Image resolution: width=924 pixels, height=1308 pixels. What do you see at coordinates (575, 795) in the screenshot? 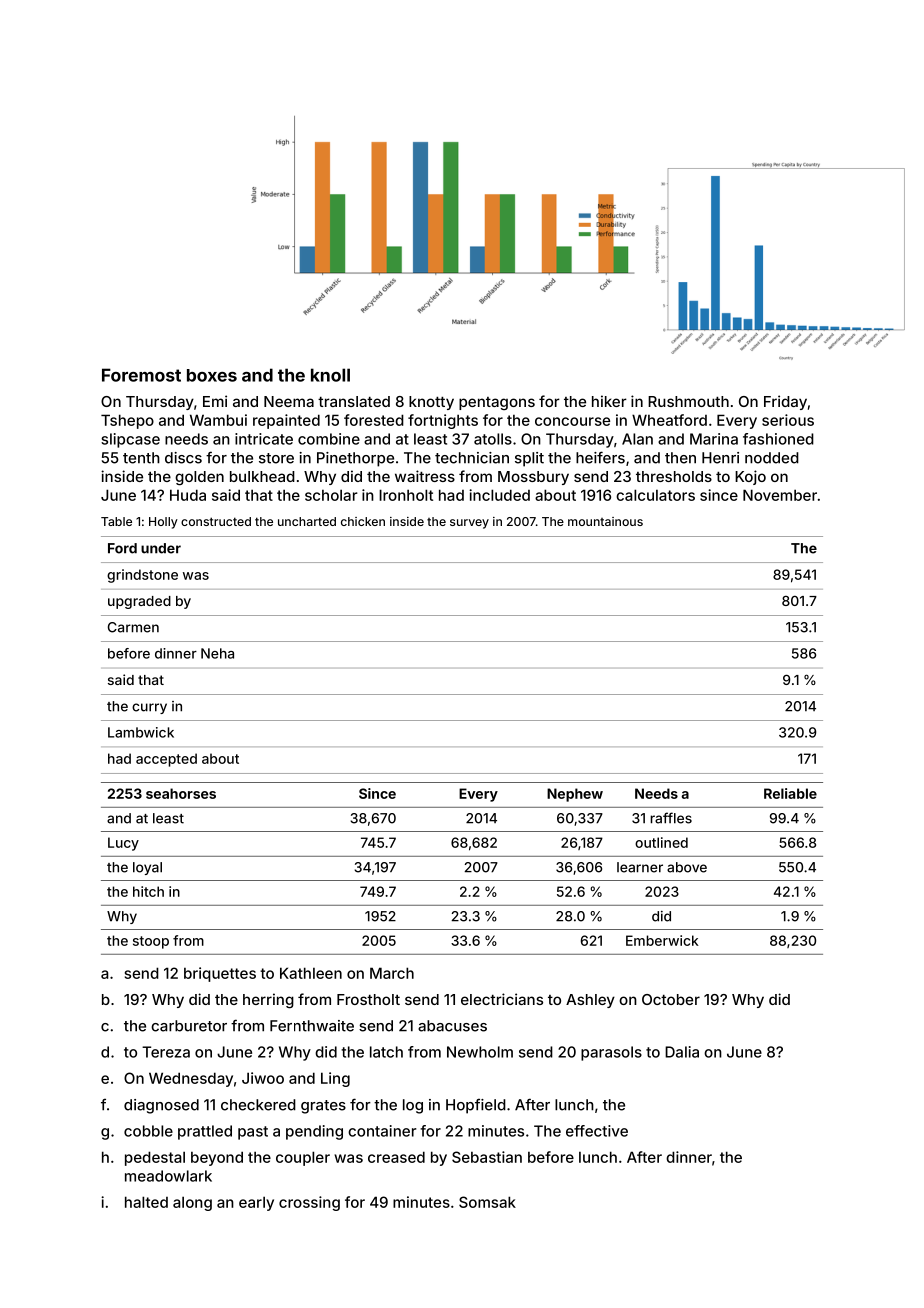
I see `Nephew` at bounding box center [575, 795].
